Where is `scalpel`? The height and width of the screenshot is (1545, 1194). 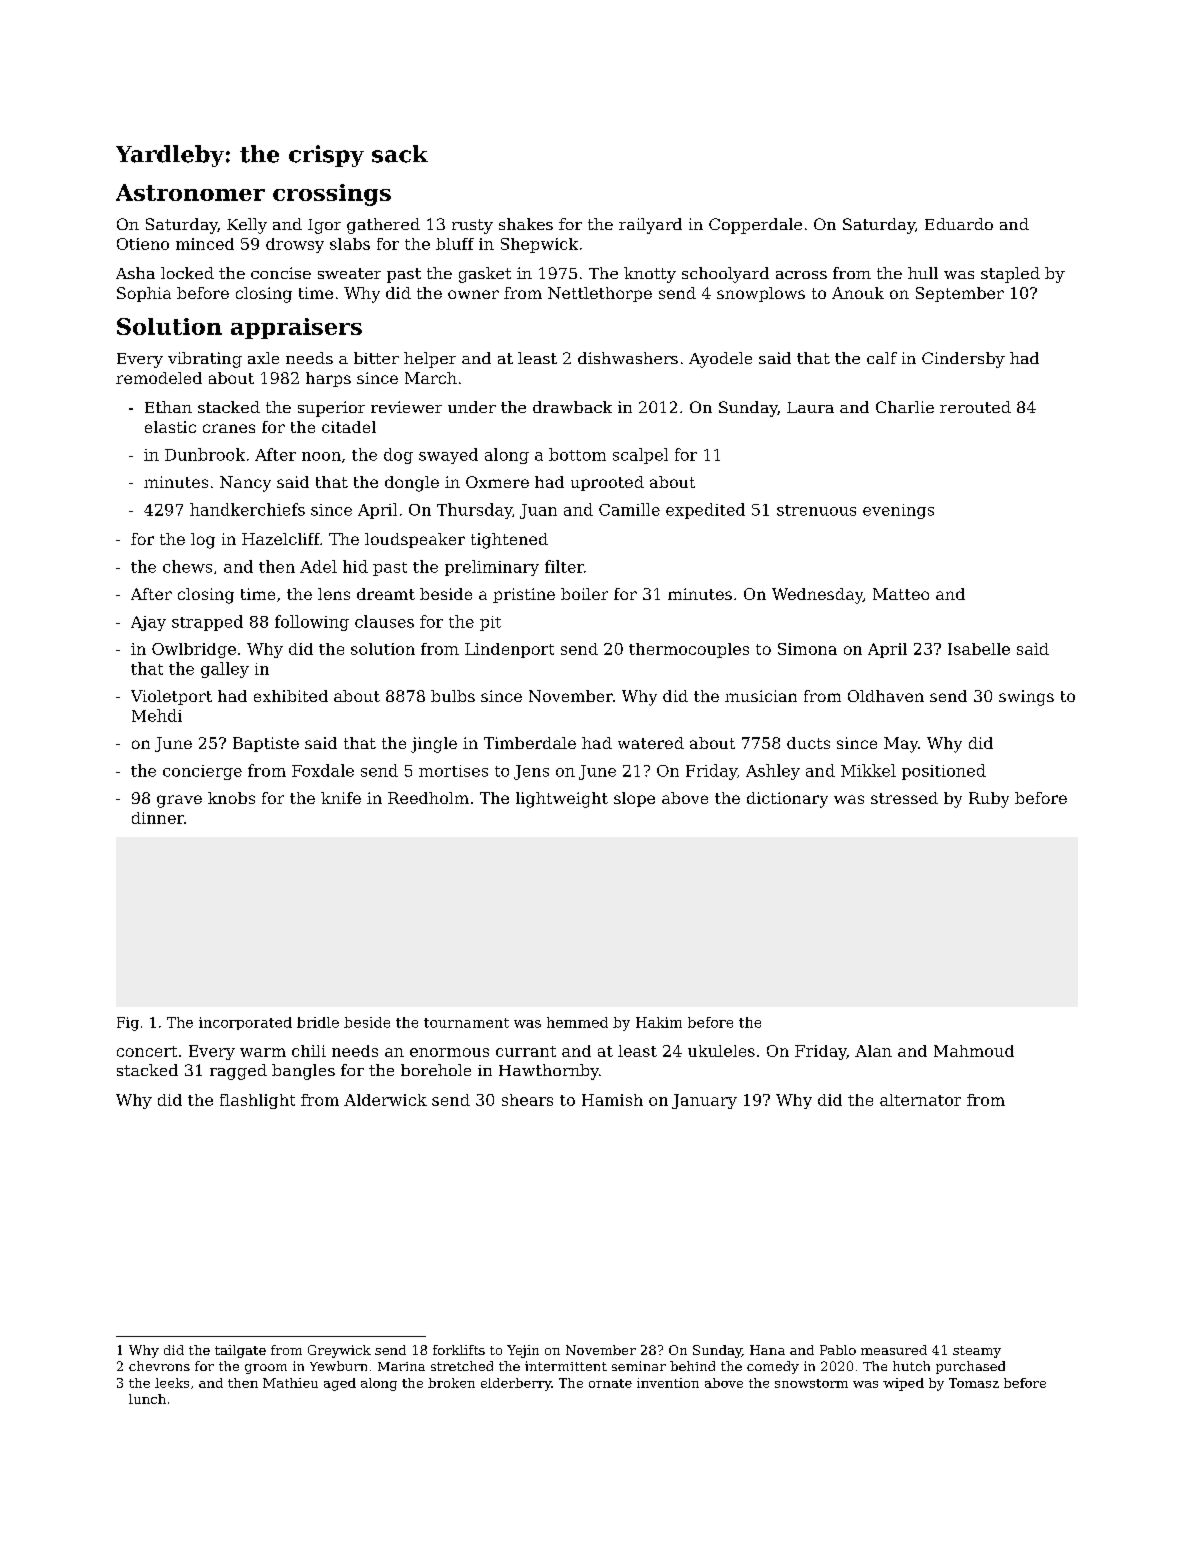 scalpel is located at coordinates (640, 456).
